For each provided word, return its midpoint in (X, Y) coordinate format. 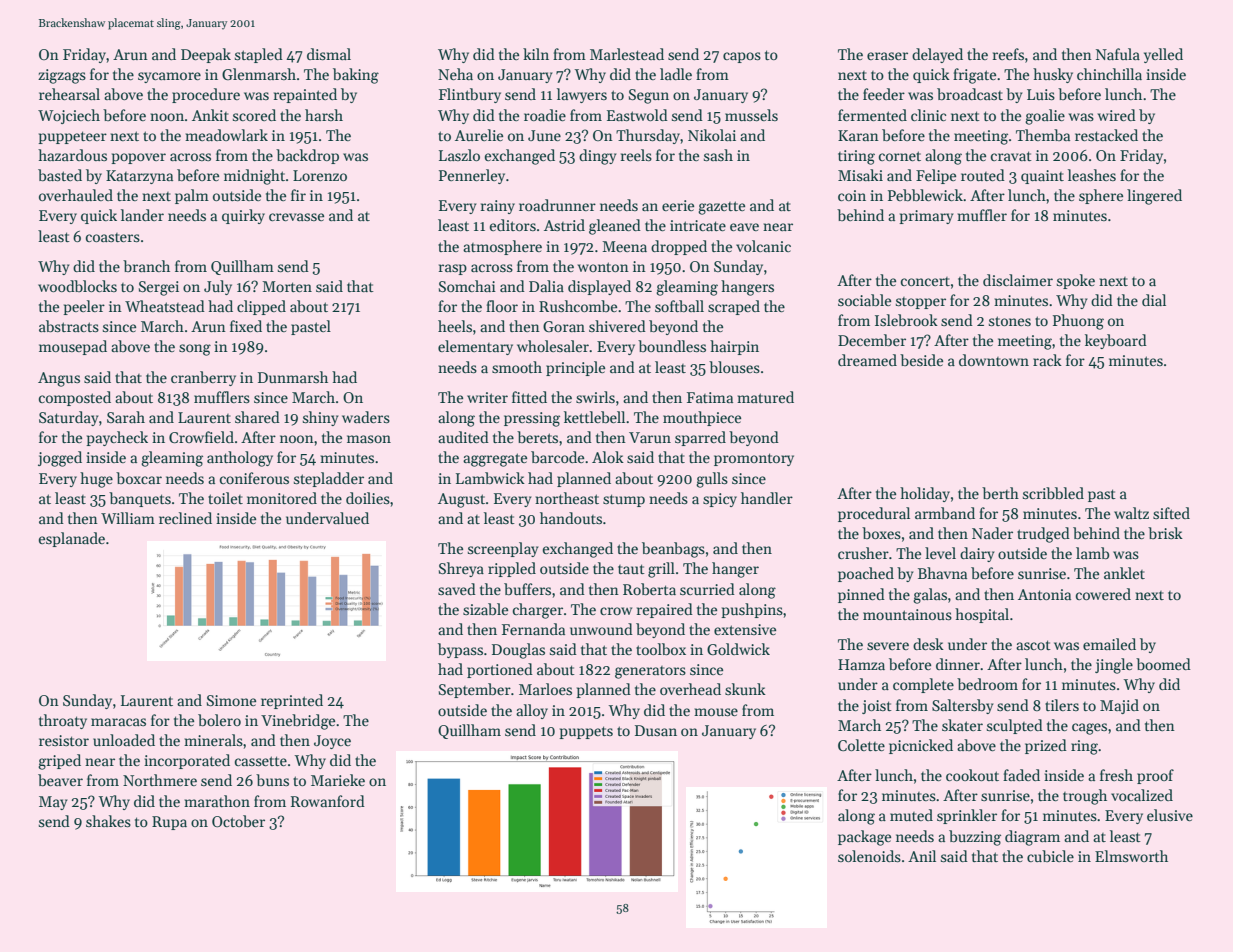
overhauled (76, 195)
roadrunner (557, 205)
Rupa (169, 823)
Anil (922, 856)
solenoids (869, 856)
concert (925, 281)
